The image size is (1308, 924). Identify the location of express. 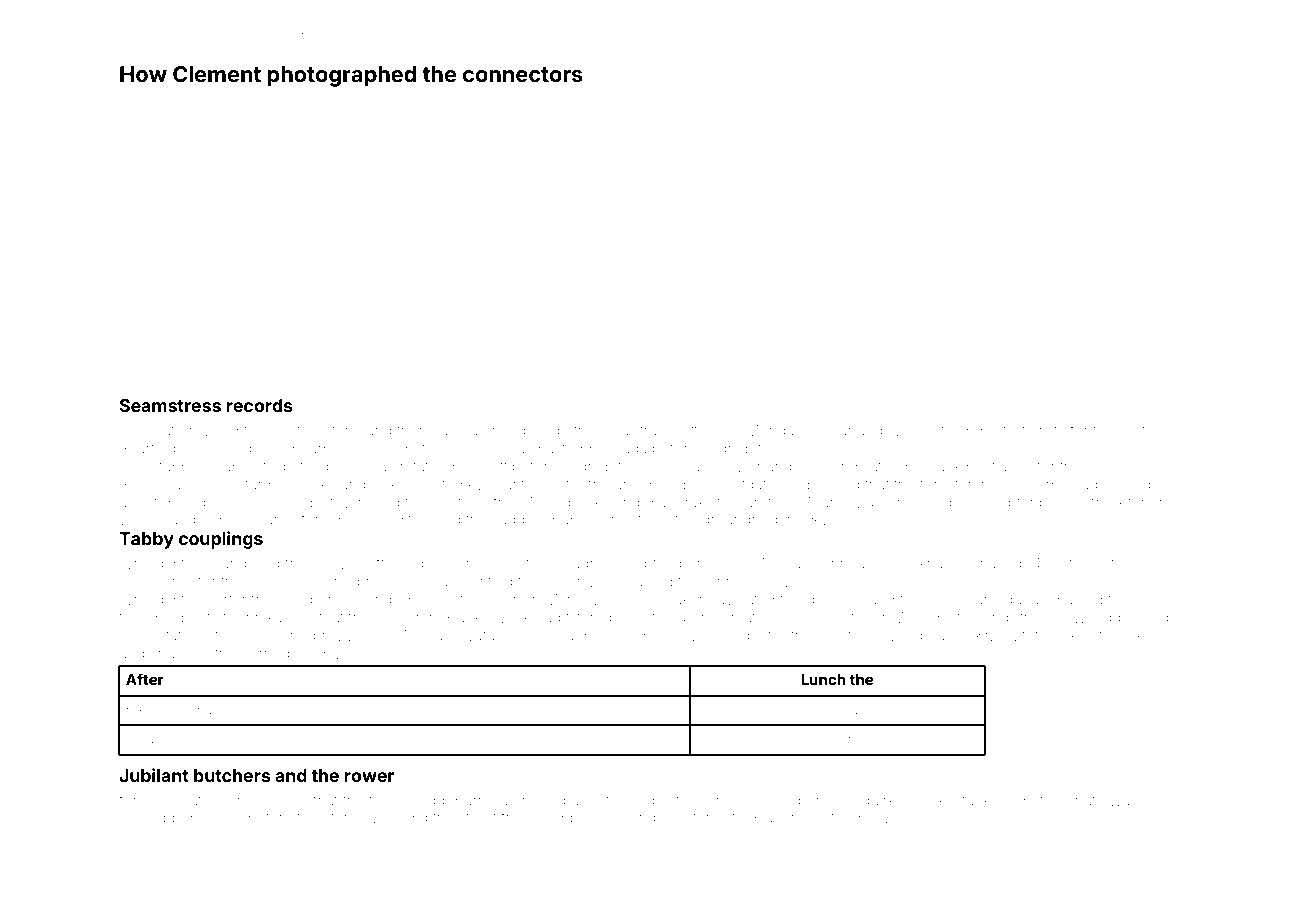
(1152, 638).
